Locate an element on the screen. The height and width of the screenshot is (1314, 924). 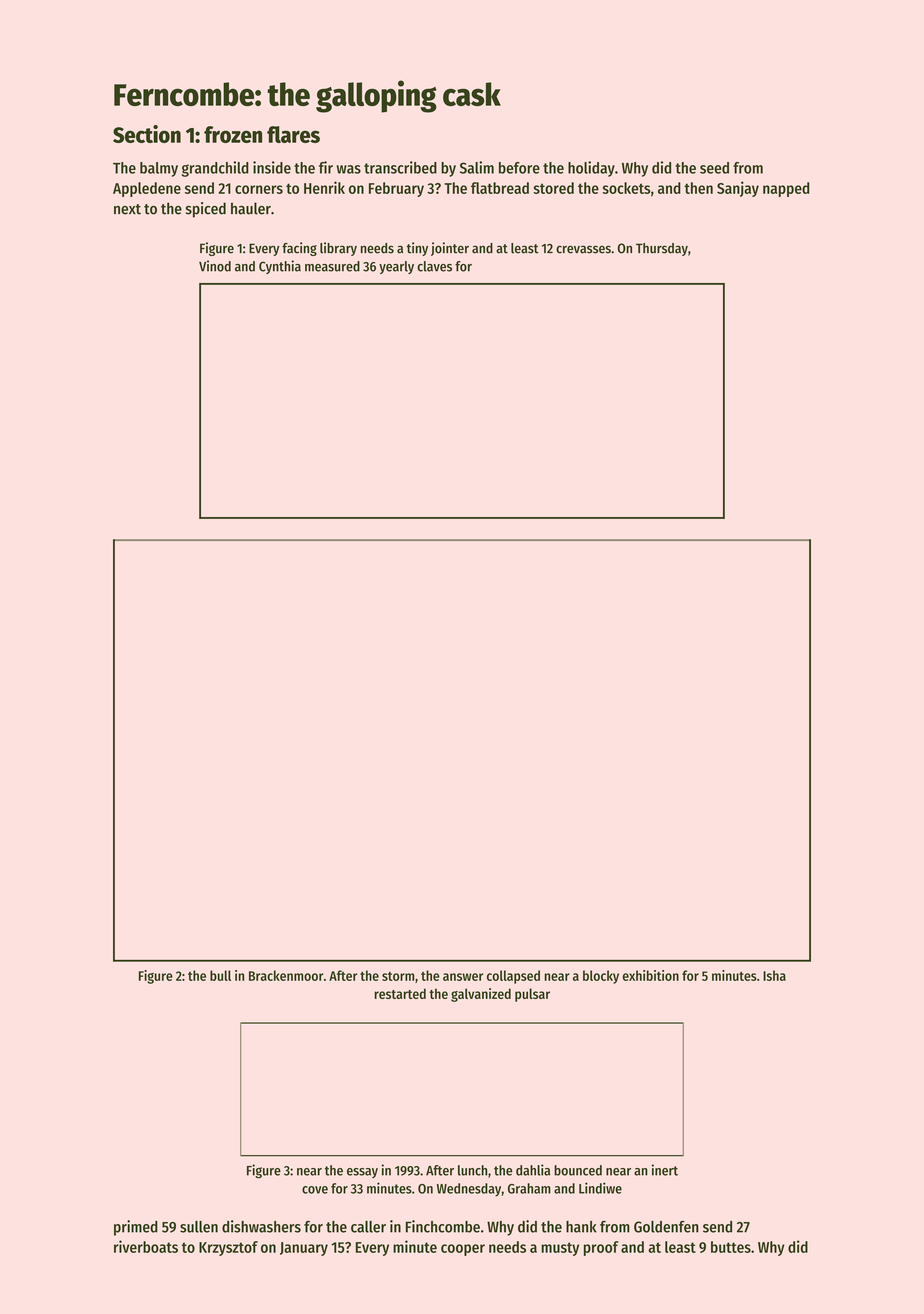
proof is located at coordinates (601, 1248).
